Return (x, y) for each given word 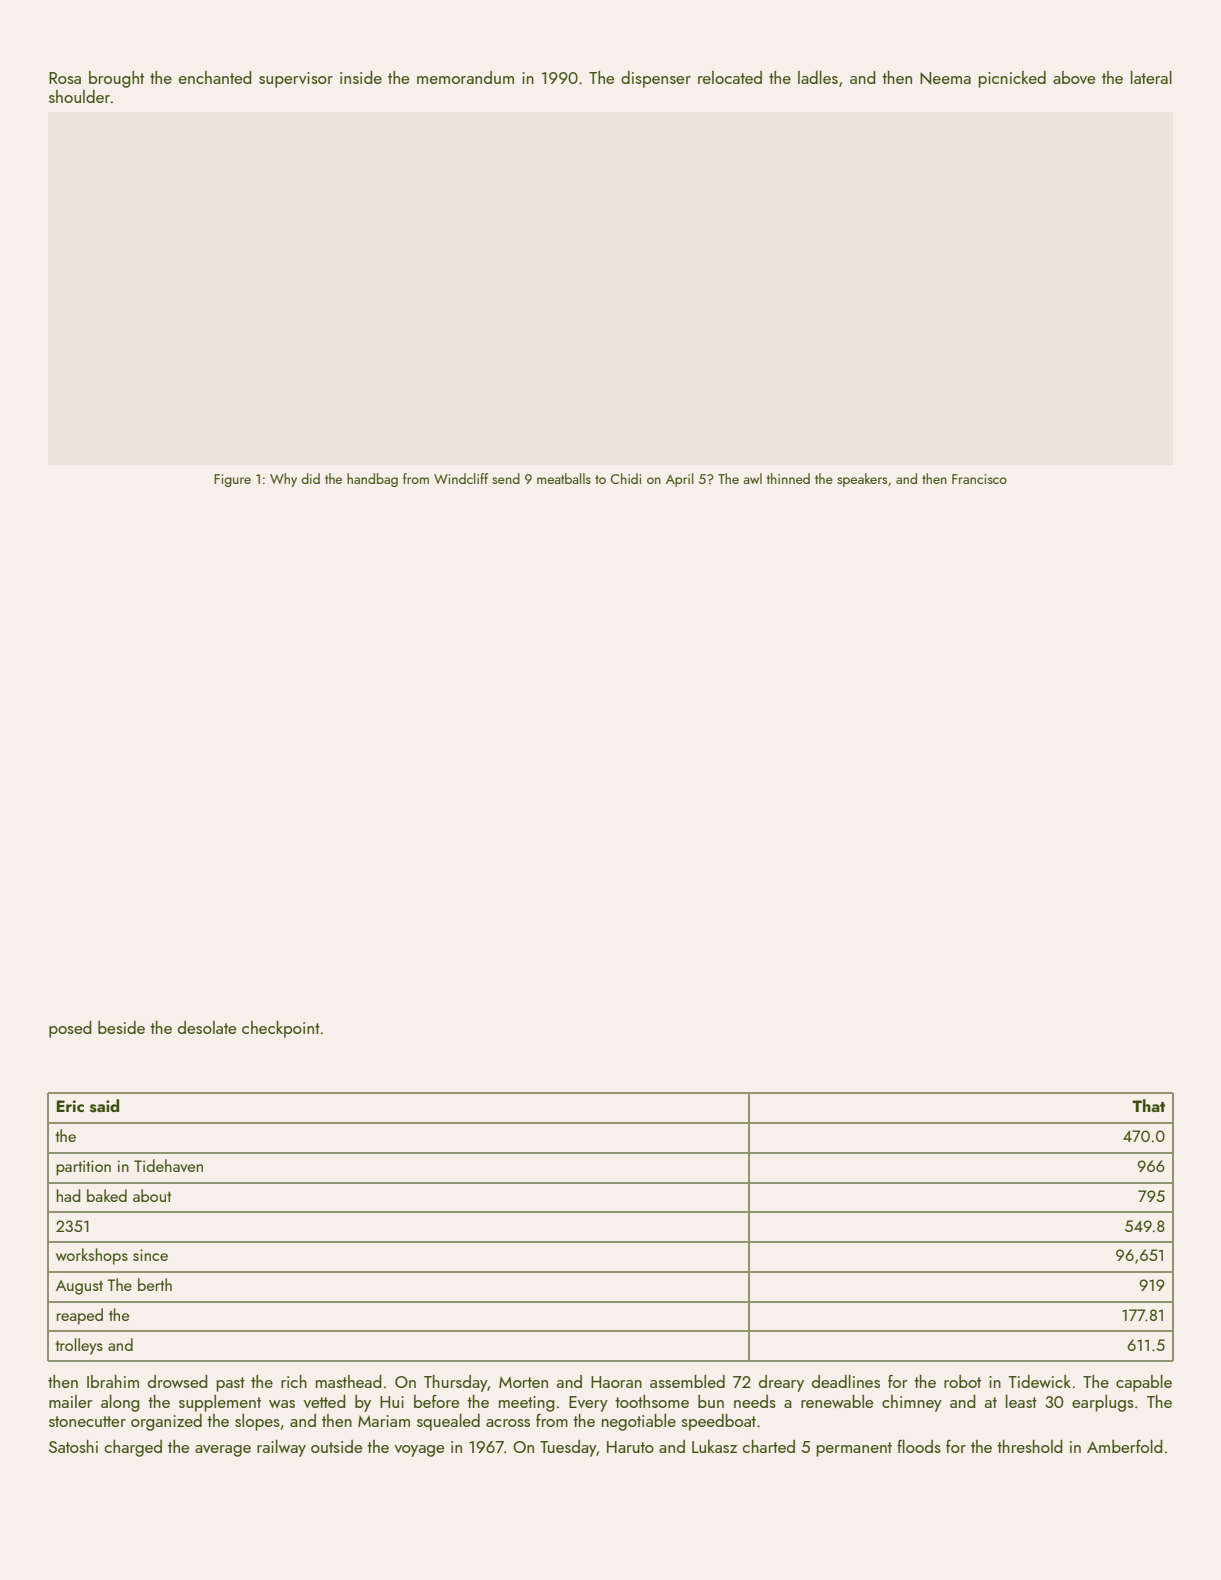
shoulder (79, 96)
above (1074, 77)
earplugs (1103, 1403)
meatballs (564, 478)
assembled (687, 1381)
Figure (232, 480)
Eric (70, 1106)
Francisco (979, 479)
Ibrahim (113, 1381)
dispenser (656, 79)
